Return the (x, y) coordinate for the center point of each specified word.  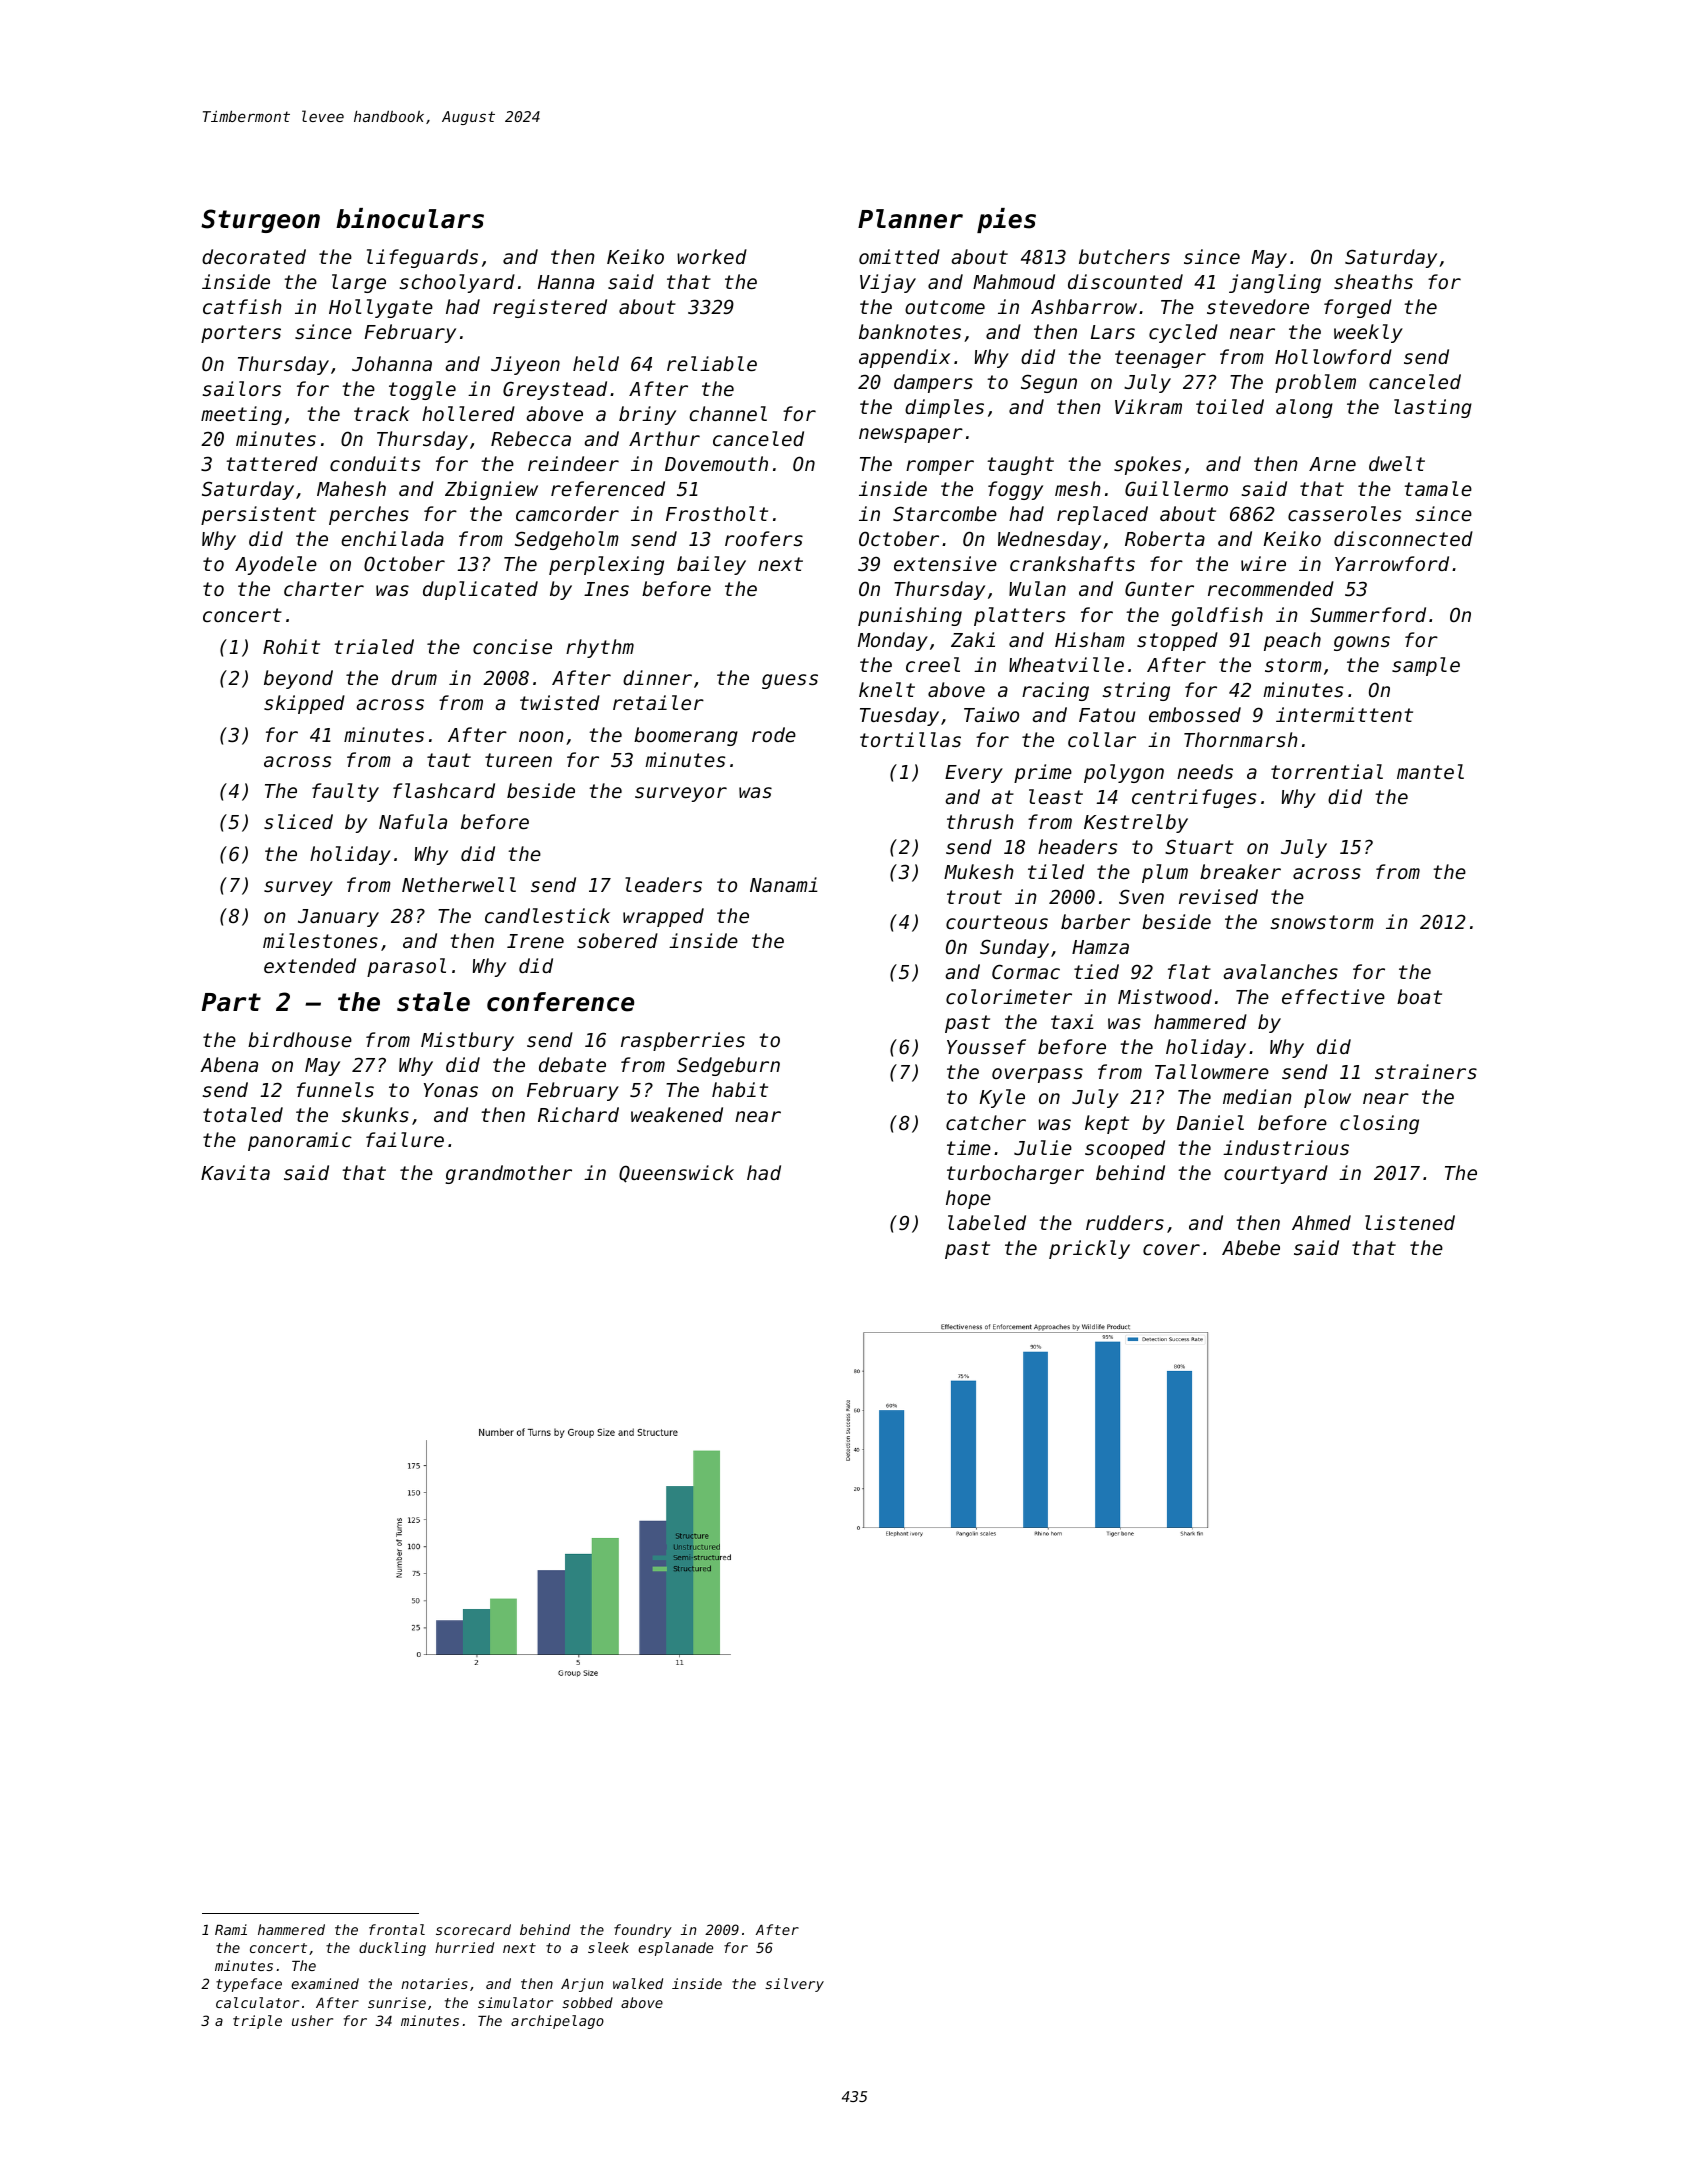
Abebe (1251, 1247)
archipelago (557, 2022)
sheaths (1373, 281)
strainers (1426, 1071)
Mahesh (351, 488)
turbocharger (1015, 1174)
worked (712, 256)
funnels (335, 1089)
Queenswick (676, 1174)
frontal (397, 1929)
